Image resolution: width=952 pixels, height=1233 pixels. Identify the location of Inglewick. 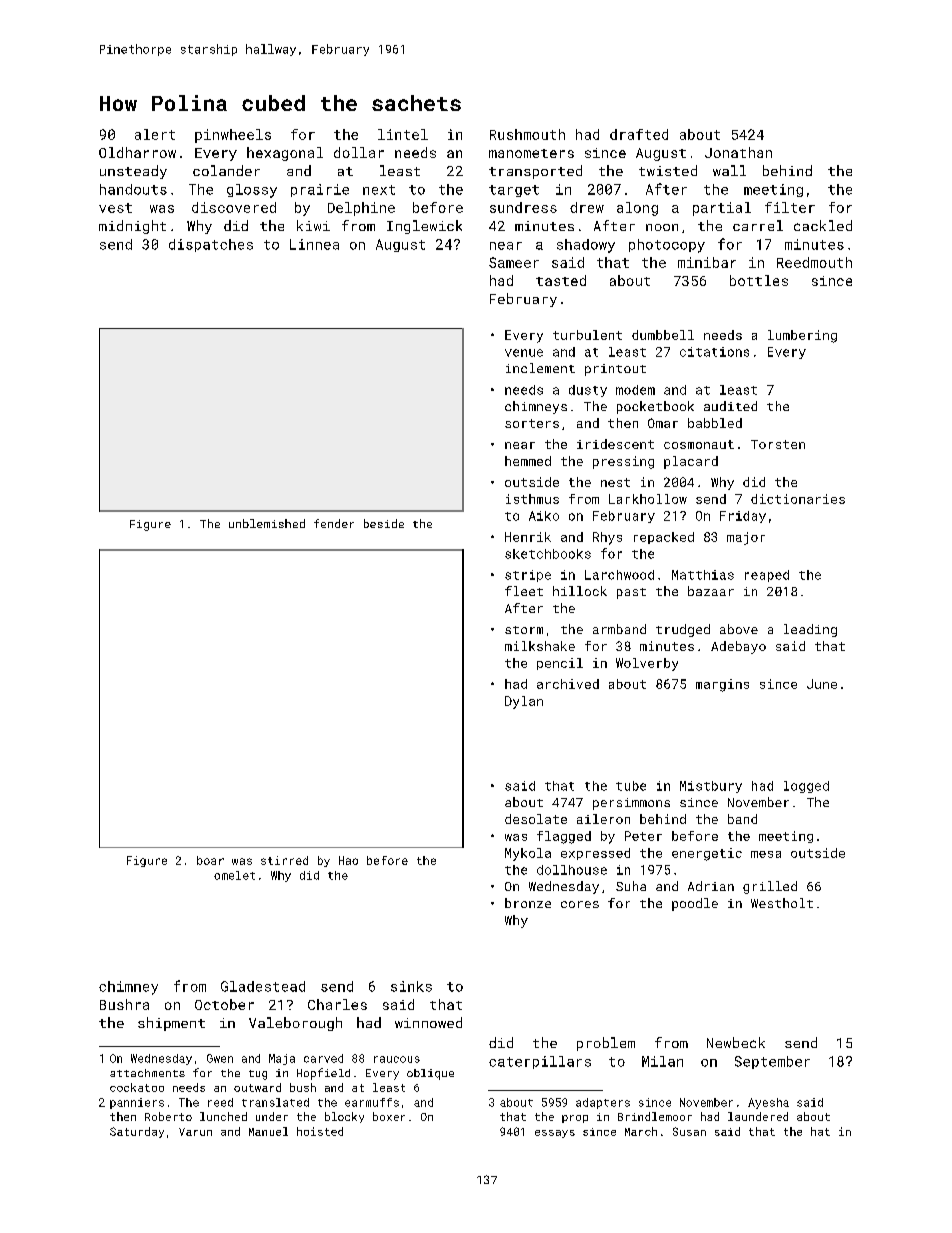
(424, 227).
